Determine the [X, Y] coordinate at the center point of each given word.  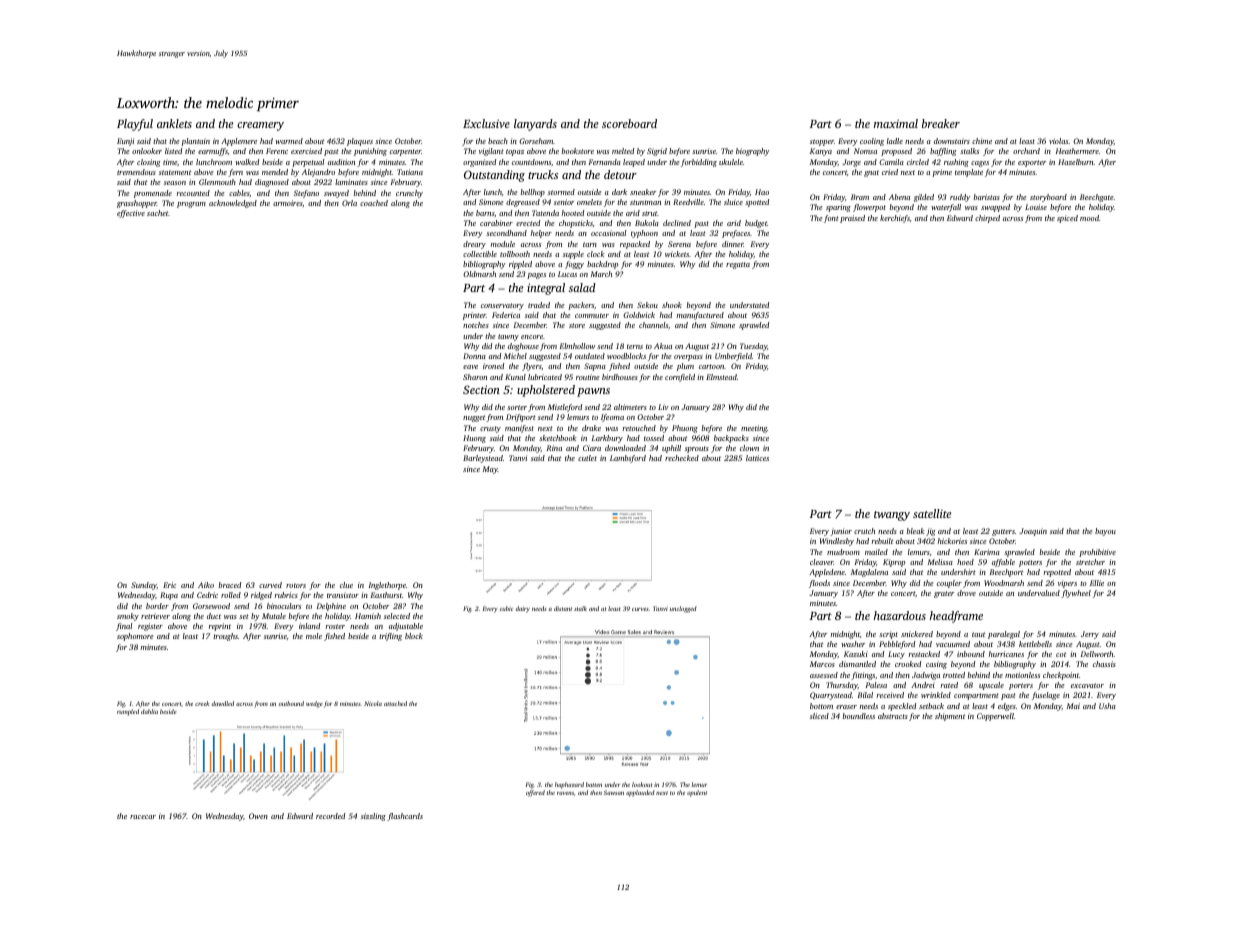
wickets [677, 254]
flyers [532, 367]
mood [1089, 218]
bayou [1105, 532]
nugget [474, 418]
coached [374, 203]
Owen [258, 816]
